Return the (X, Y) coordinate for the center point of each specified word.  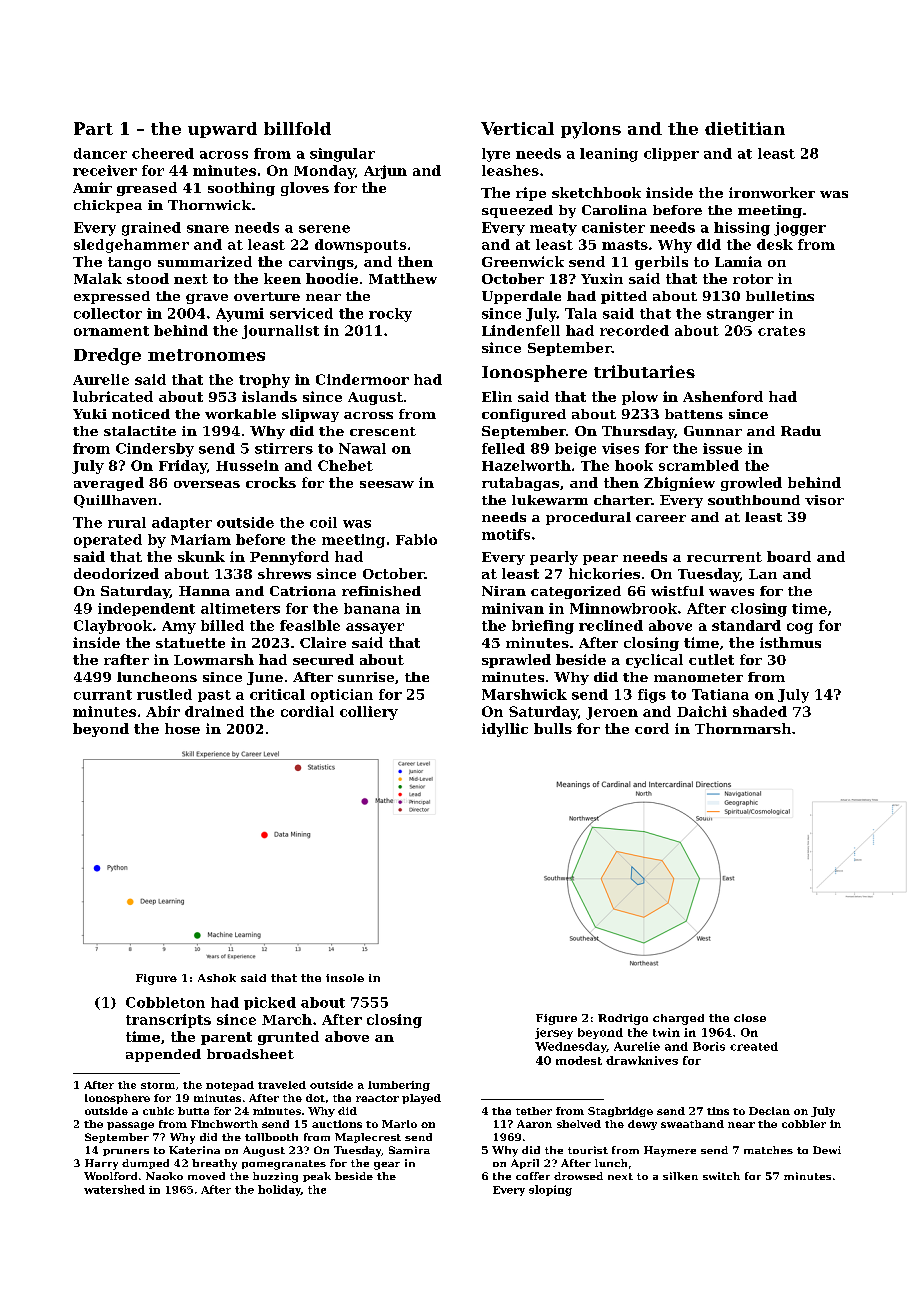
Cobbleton (165, 1002)
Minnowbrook (623, 608)
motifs (506, 534)
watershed (114, 1189)
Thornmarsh (743, 728)
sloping (550, 1190)
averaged (109, 484)
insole (345, 978)
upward (222, 130)
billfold (297, 128)
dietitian (745, 128)
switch (721, 1176)
